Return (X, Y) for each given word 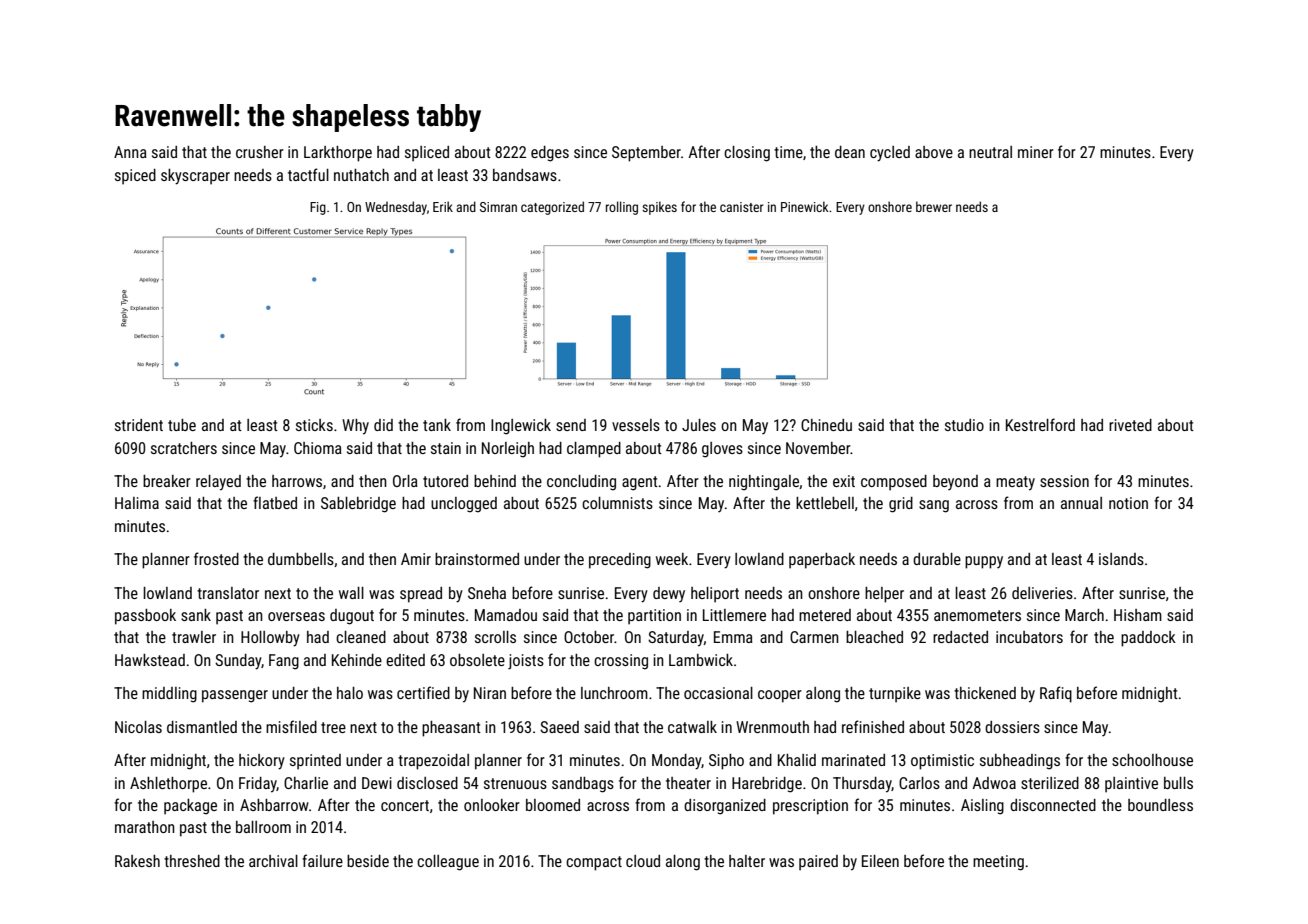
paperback (822, 561)
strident (139, 425)
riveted (1130, 425)
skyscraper (195, 177)
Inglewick (521, 427)
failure (322, 860)
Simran (498, 207)
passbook (145, 617)
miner (1036, 152)
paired (818, 863)
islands (1121, 559)
